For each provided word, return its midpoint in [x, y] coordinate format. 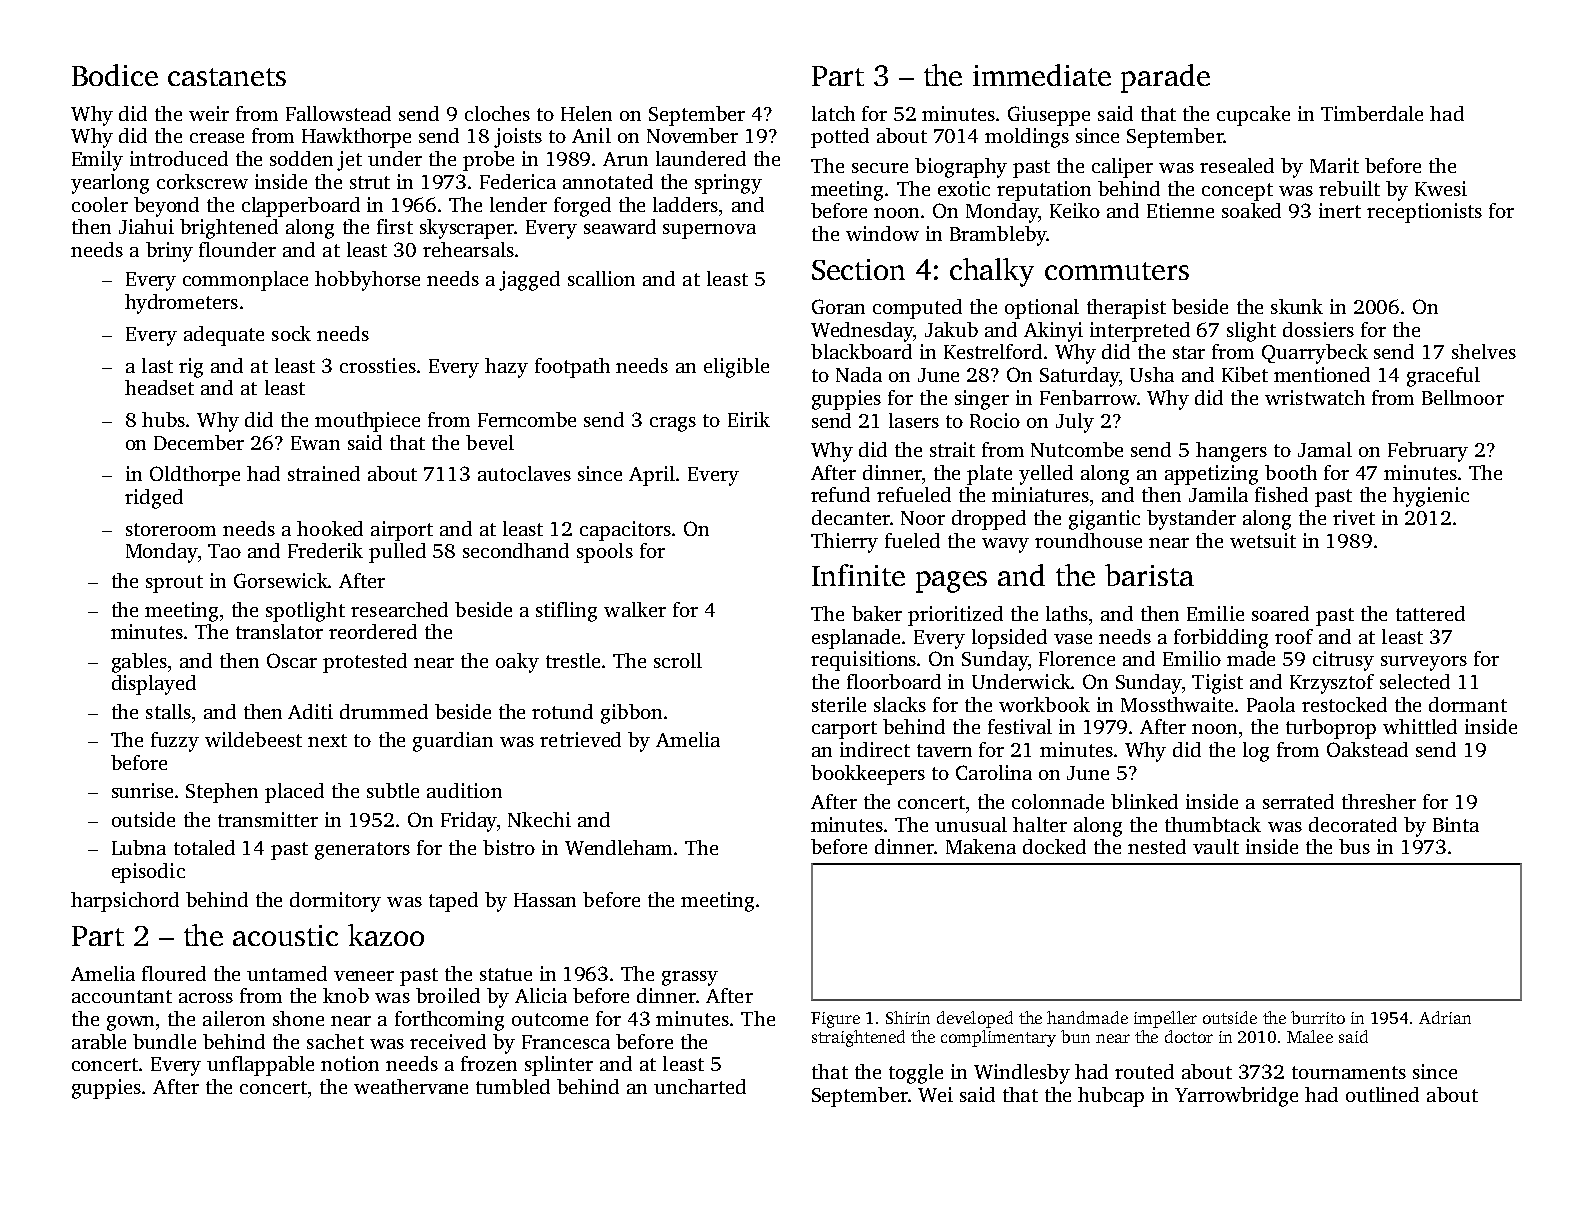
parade [1165, 78]
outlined [1382, 1094]
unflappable [260, 1066]
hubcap [1111, 1097]
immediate [1042, 75]
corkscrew [202, 181]
